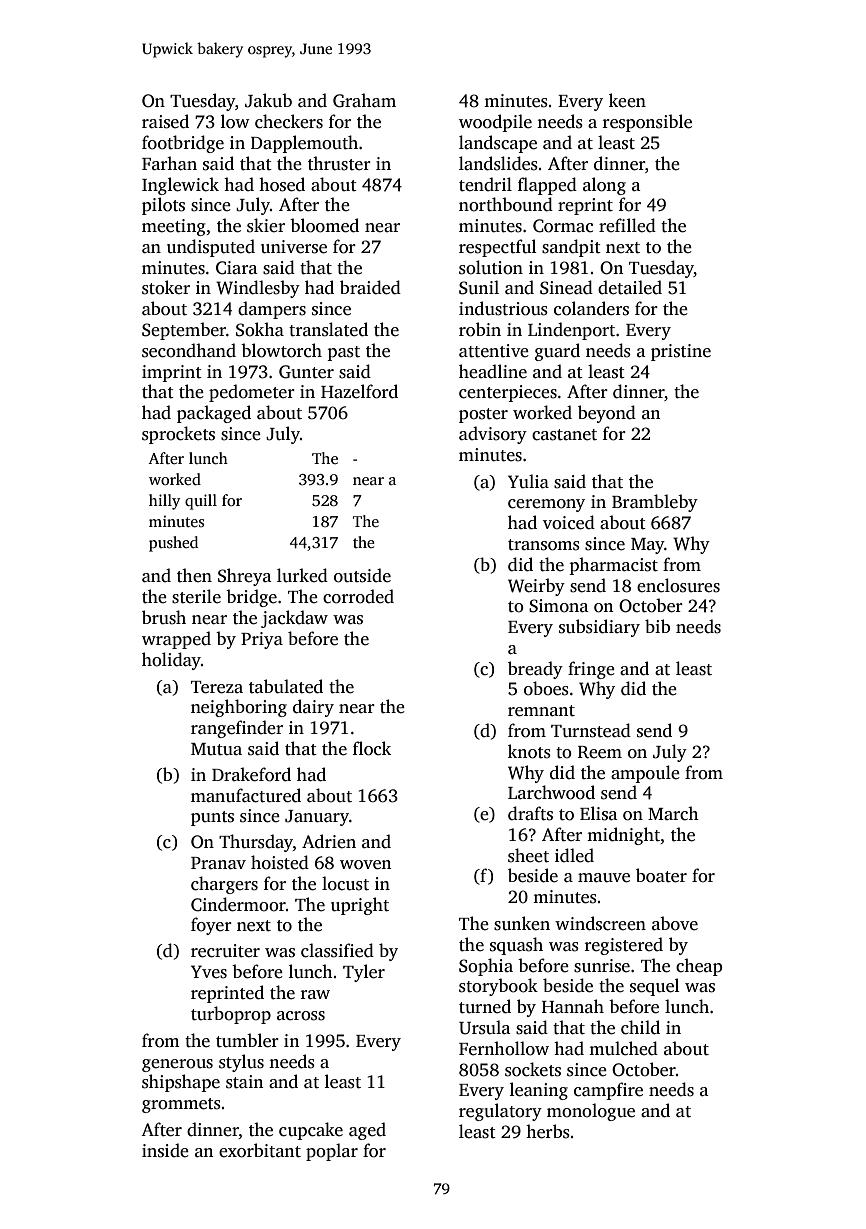 The image size is (866, 1229). Describe the element at coordinates (332, 1152) in the screenshot. I see `poplar` at that location.
